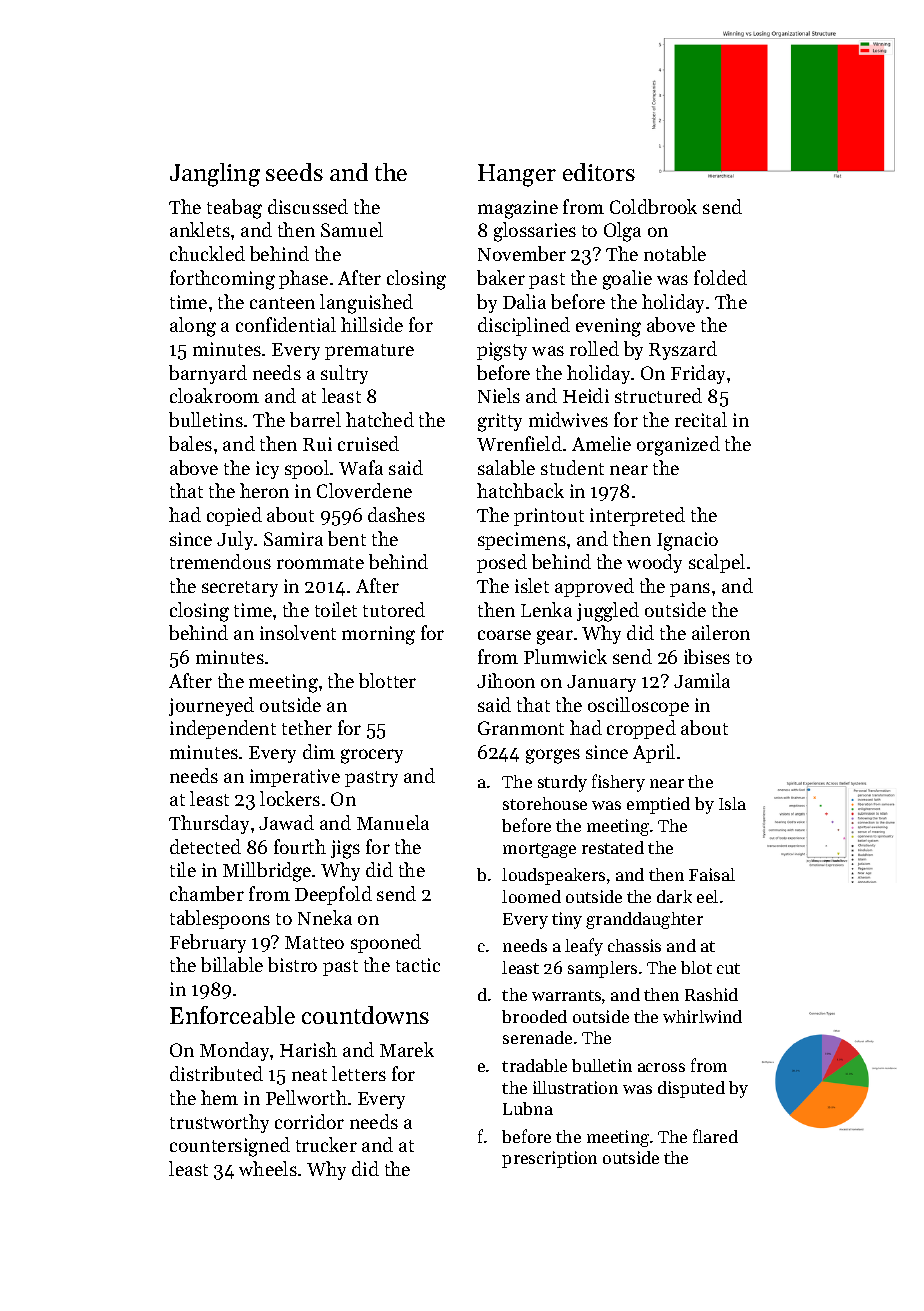  I want to click on goalie, so click(627, 280).
